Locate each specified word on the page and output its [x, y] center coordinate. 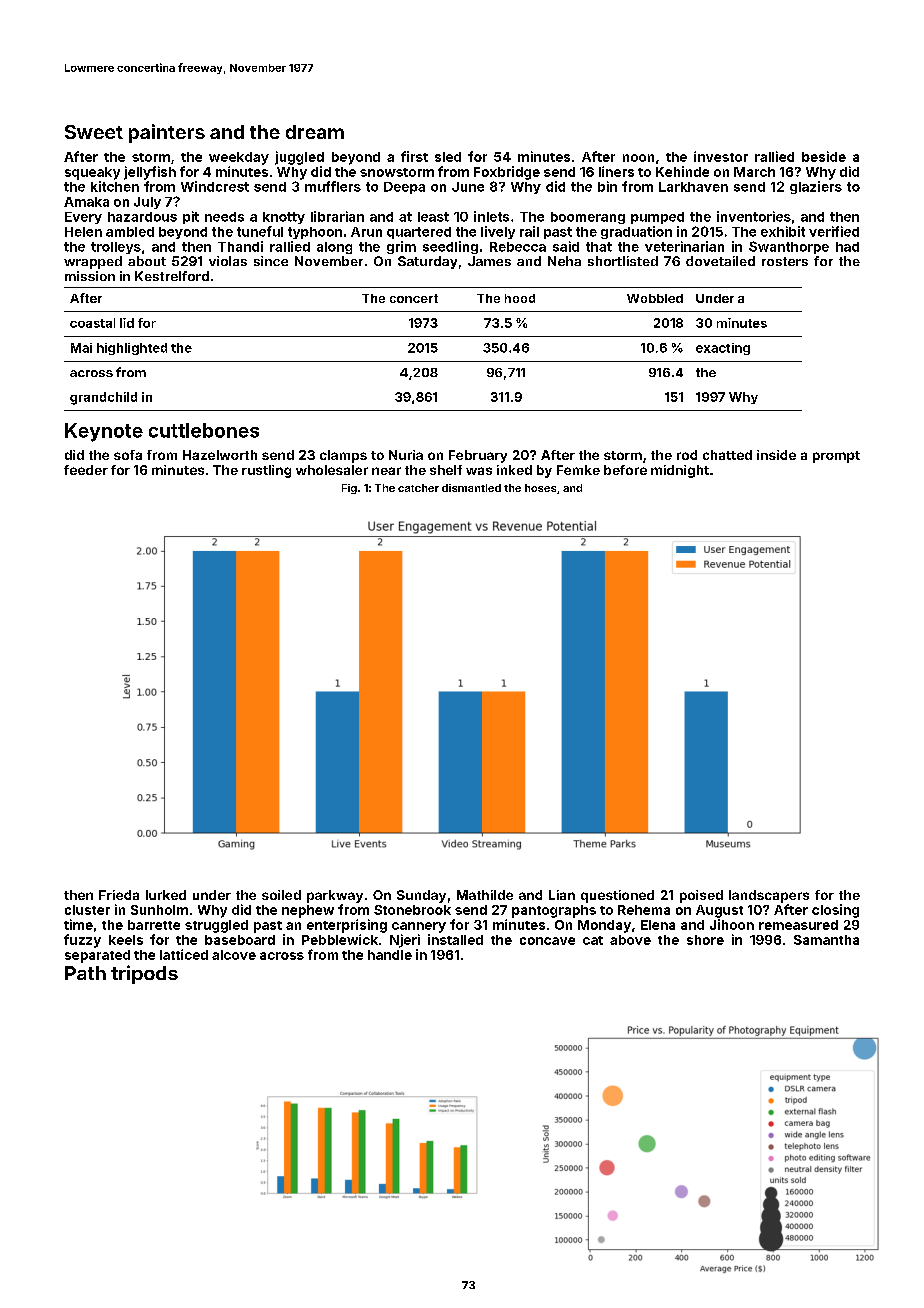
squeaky [92, 173]
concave [547, 941]
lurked [166, 895]
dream [315, 132]
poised [701, 896]
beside [824, 156]
